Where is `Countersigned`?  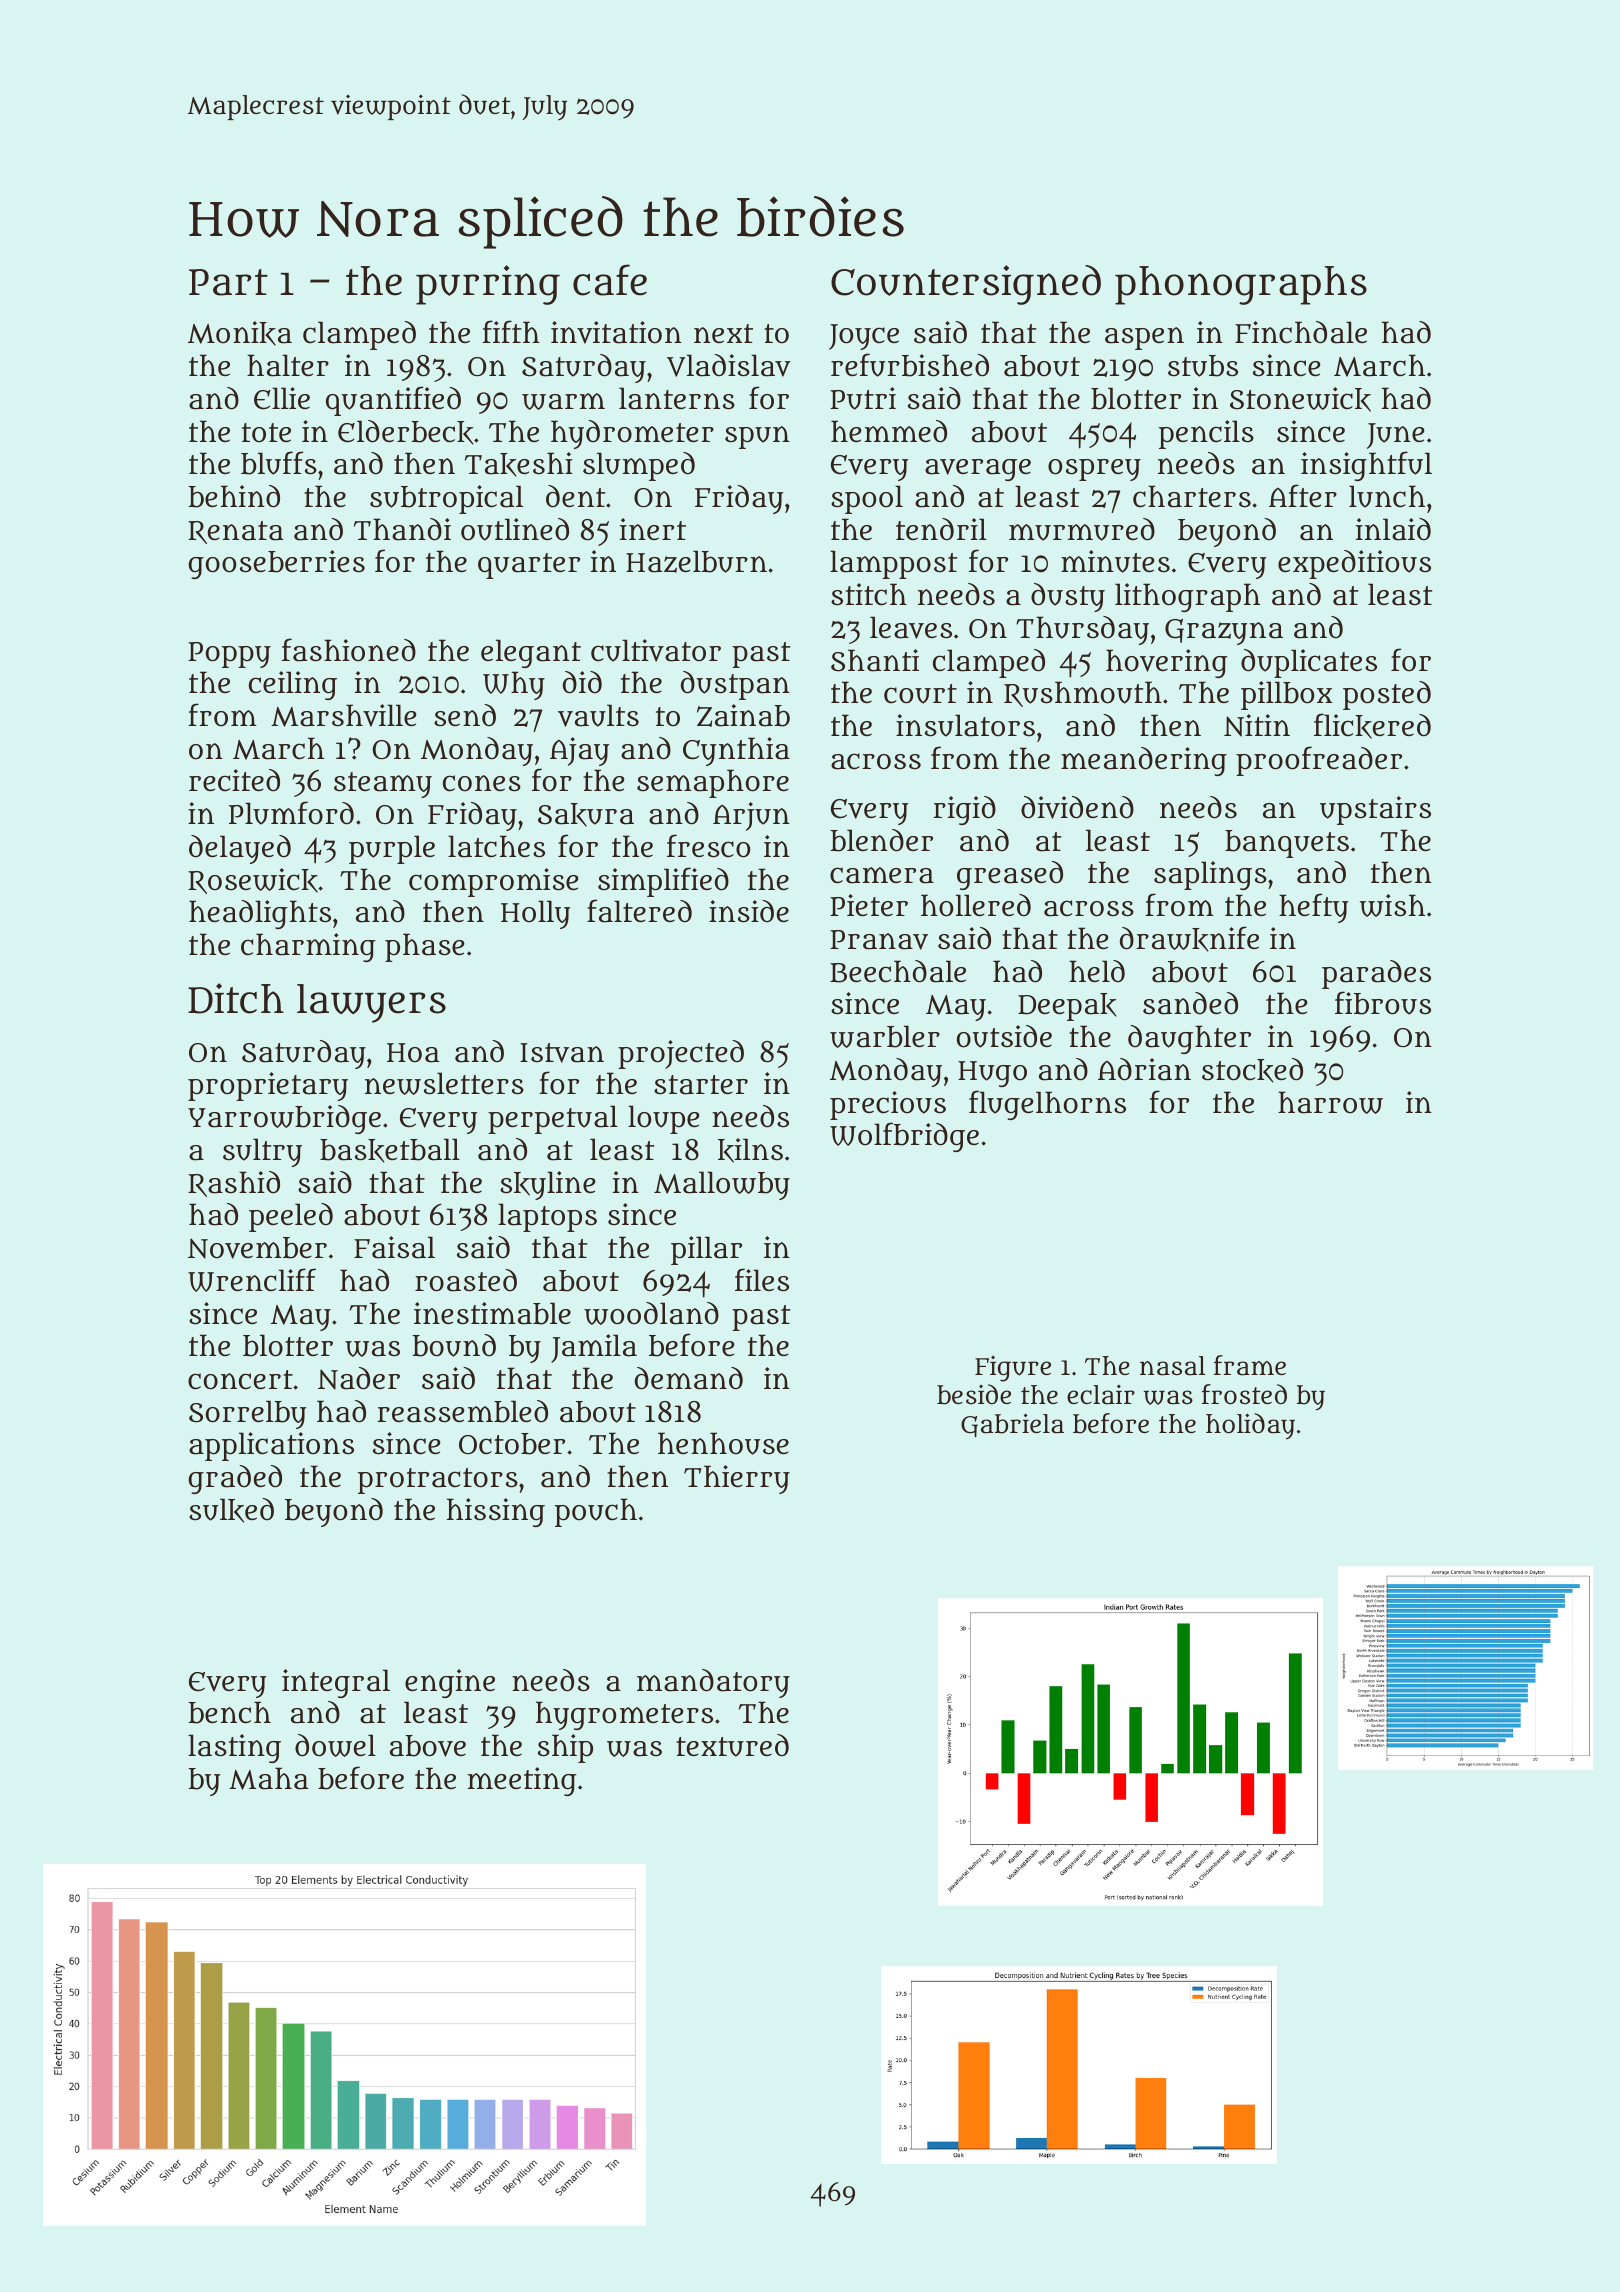 Countersigned is located at coordinates (966, 285).
